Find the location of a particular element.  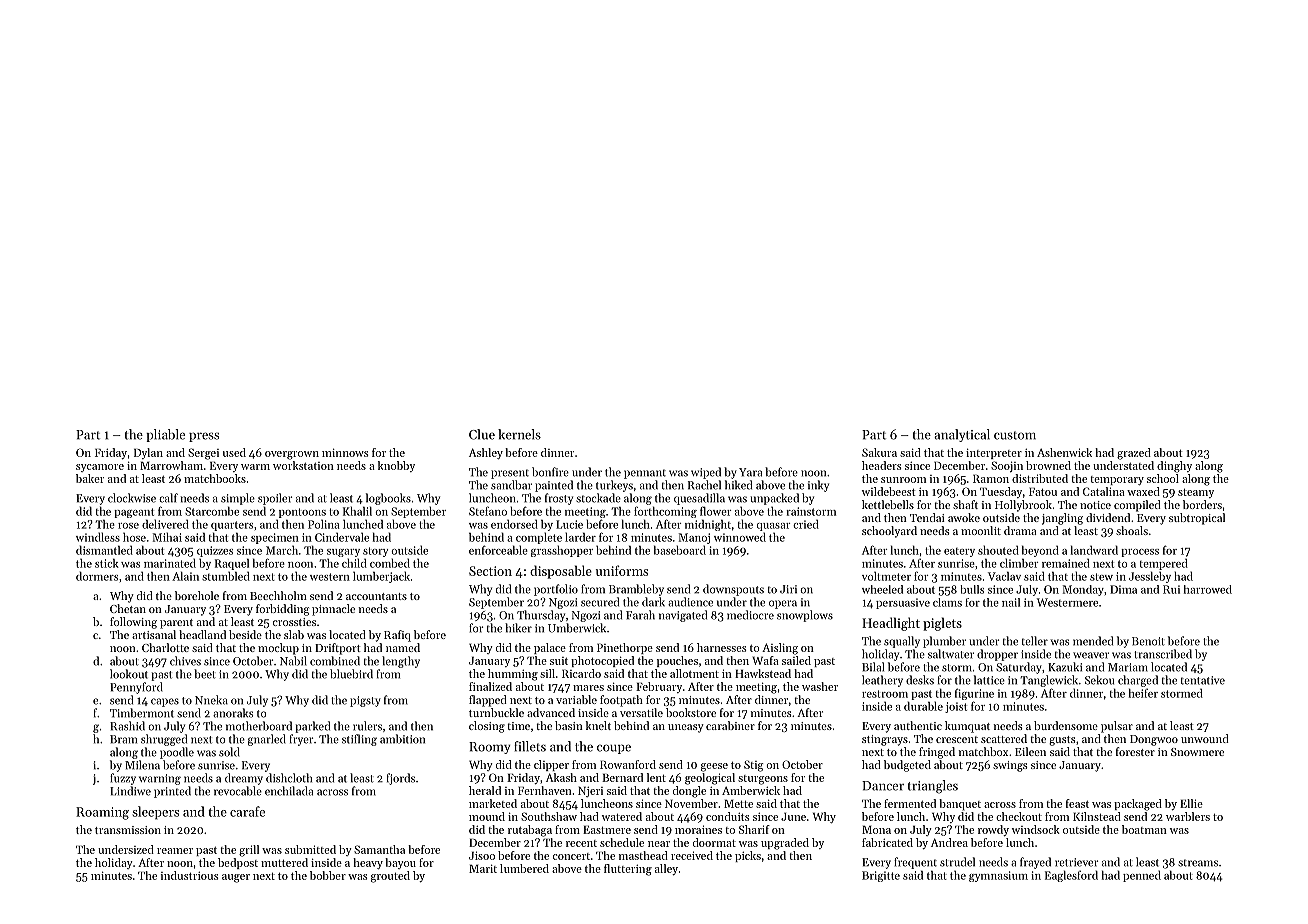

beet is located at coordinates (205, 674).
